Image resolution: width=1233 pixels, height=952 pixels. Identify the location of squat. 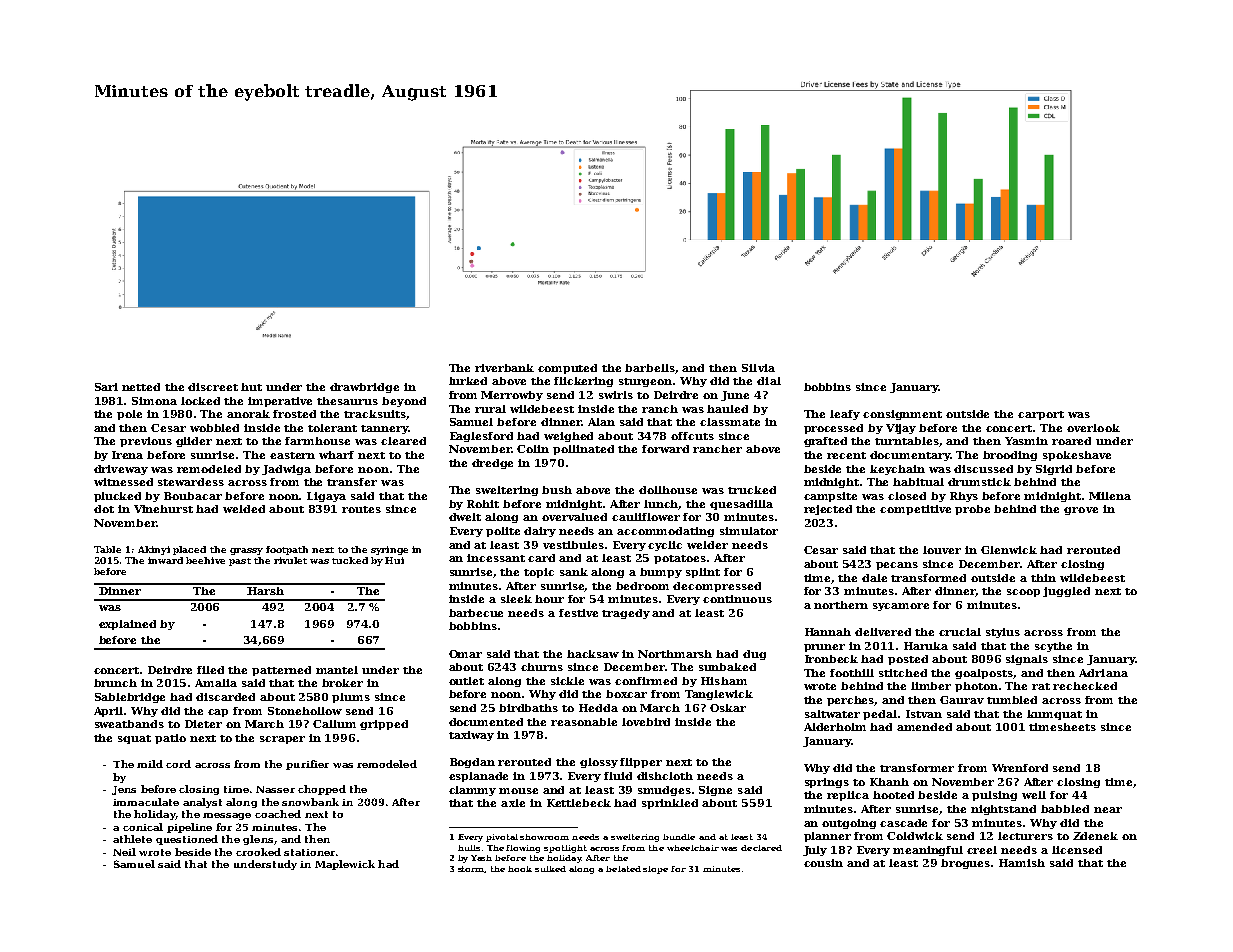
(134, 739).
